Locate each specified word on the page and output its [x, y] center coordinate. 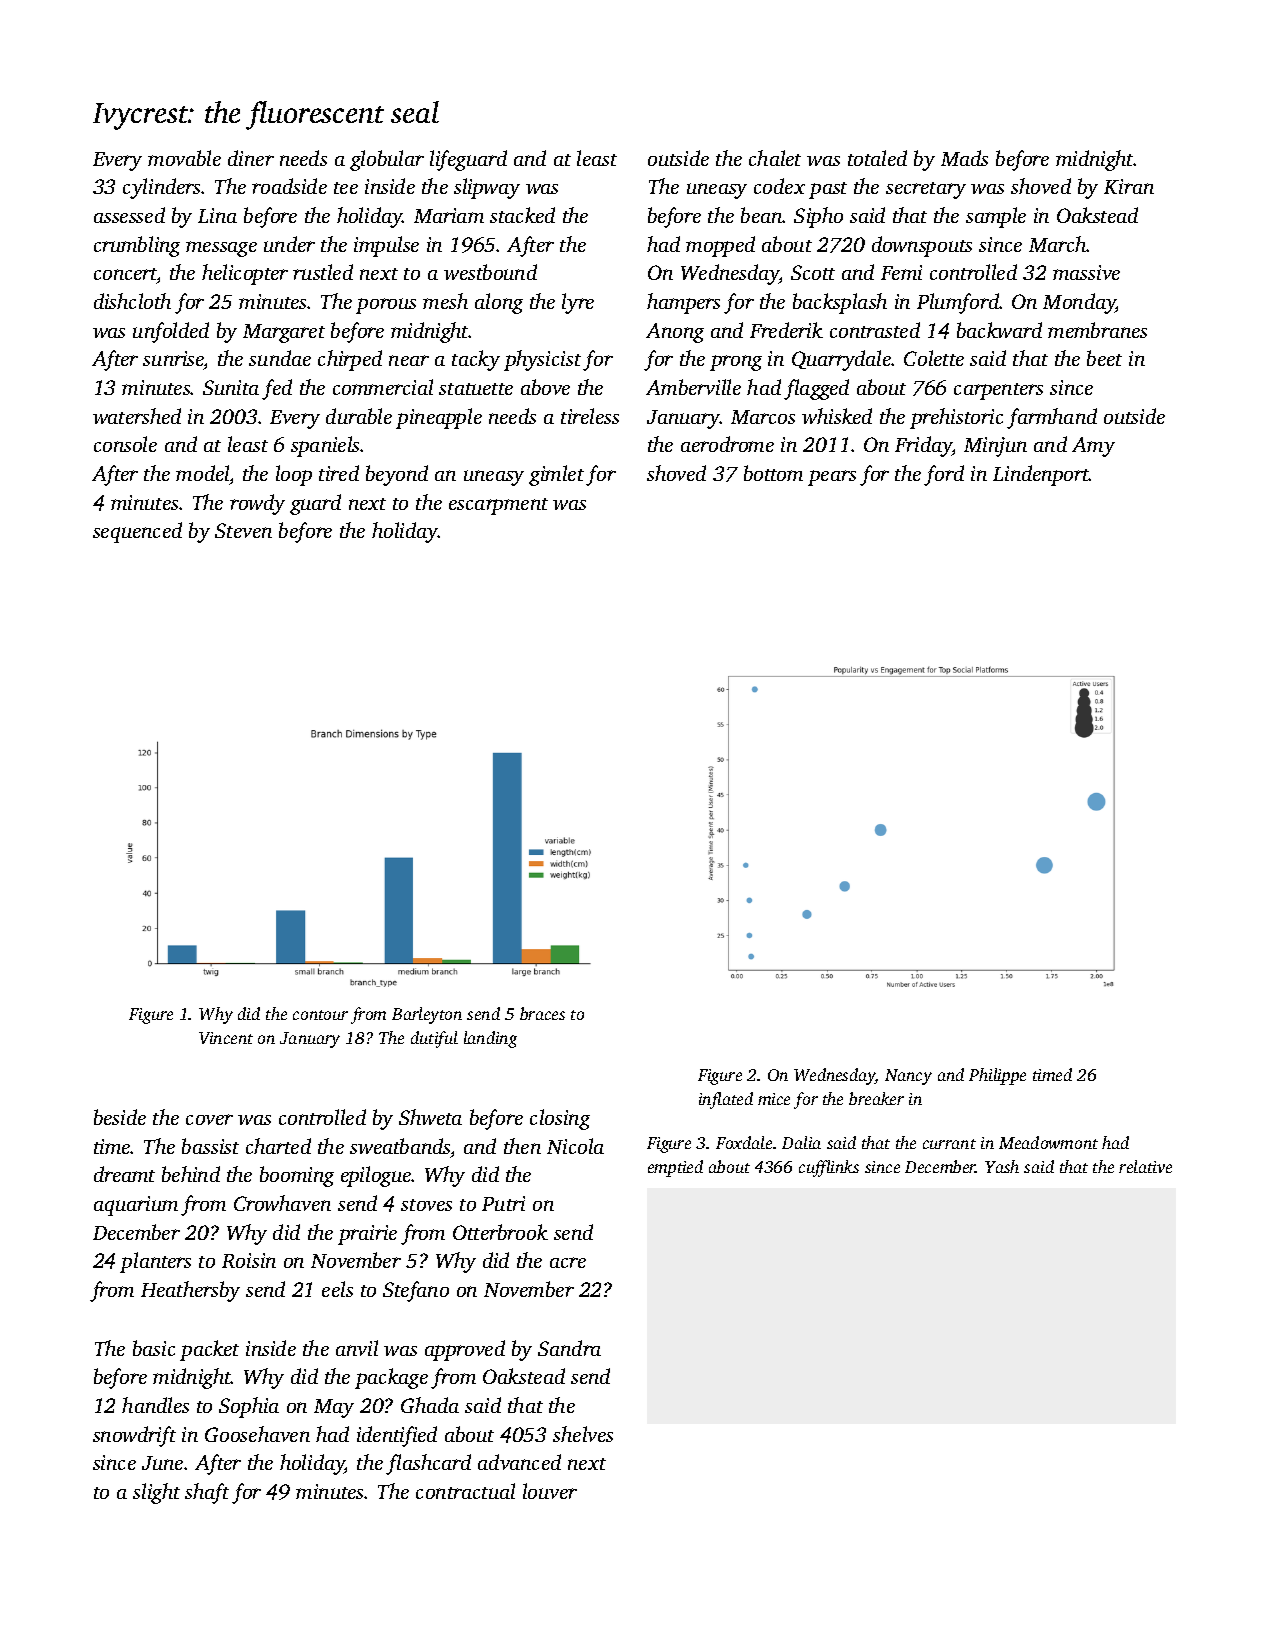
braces [542, 1013]
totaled [877, 158]
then [522, 1146]
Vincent [226, 1038]
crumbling [137, 246]
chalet [775, 158]
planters [155, 1262]
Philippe [997, 1076]
